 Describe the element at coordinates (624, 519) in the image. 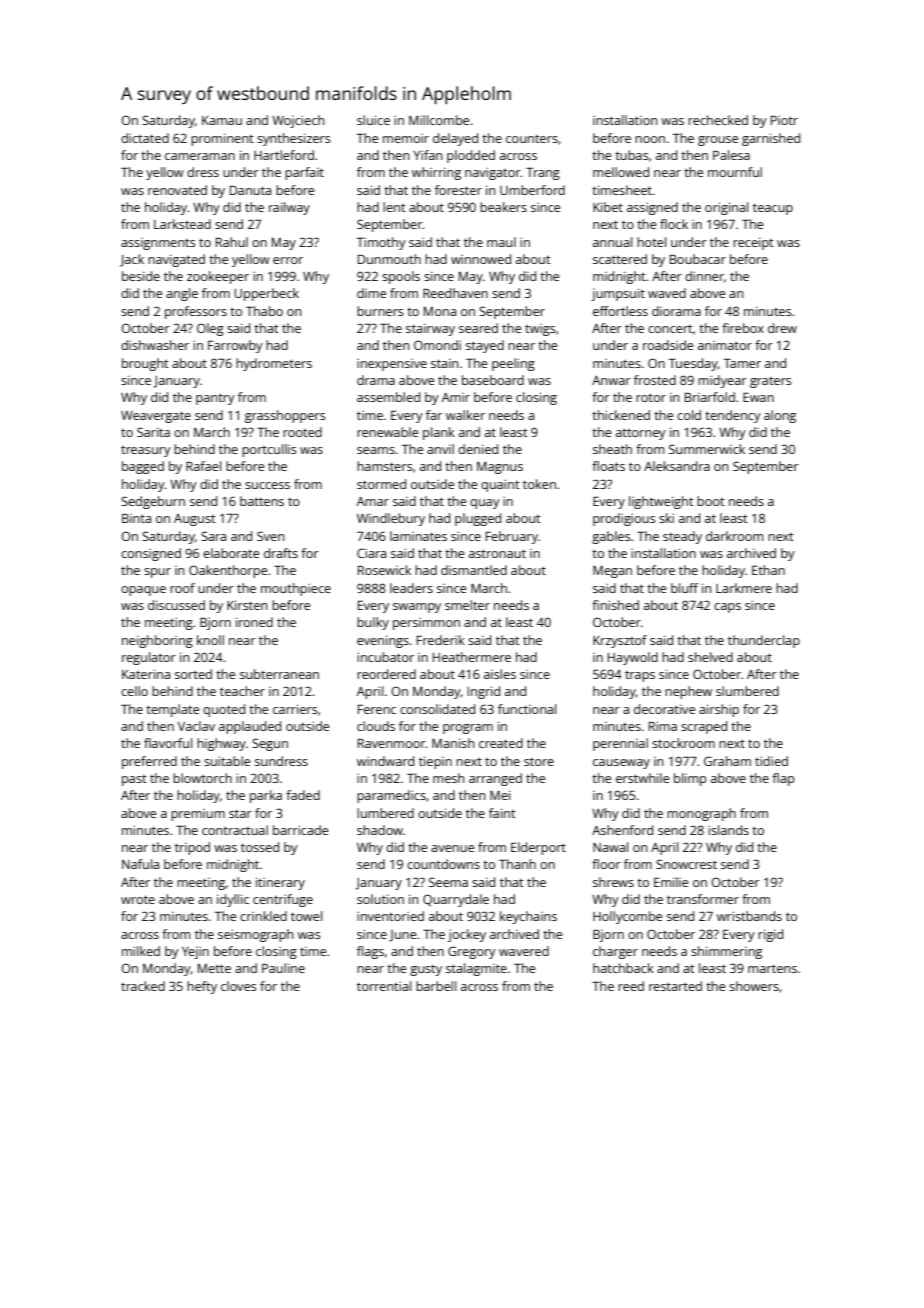

I see `prodigious` at that location.
